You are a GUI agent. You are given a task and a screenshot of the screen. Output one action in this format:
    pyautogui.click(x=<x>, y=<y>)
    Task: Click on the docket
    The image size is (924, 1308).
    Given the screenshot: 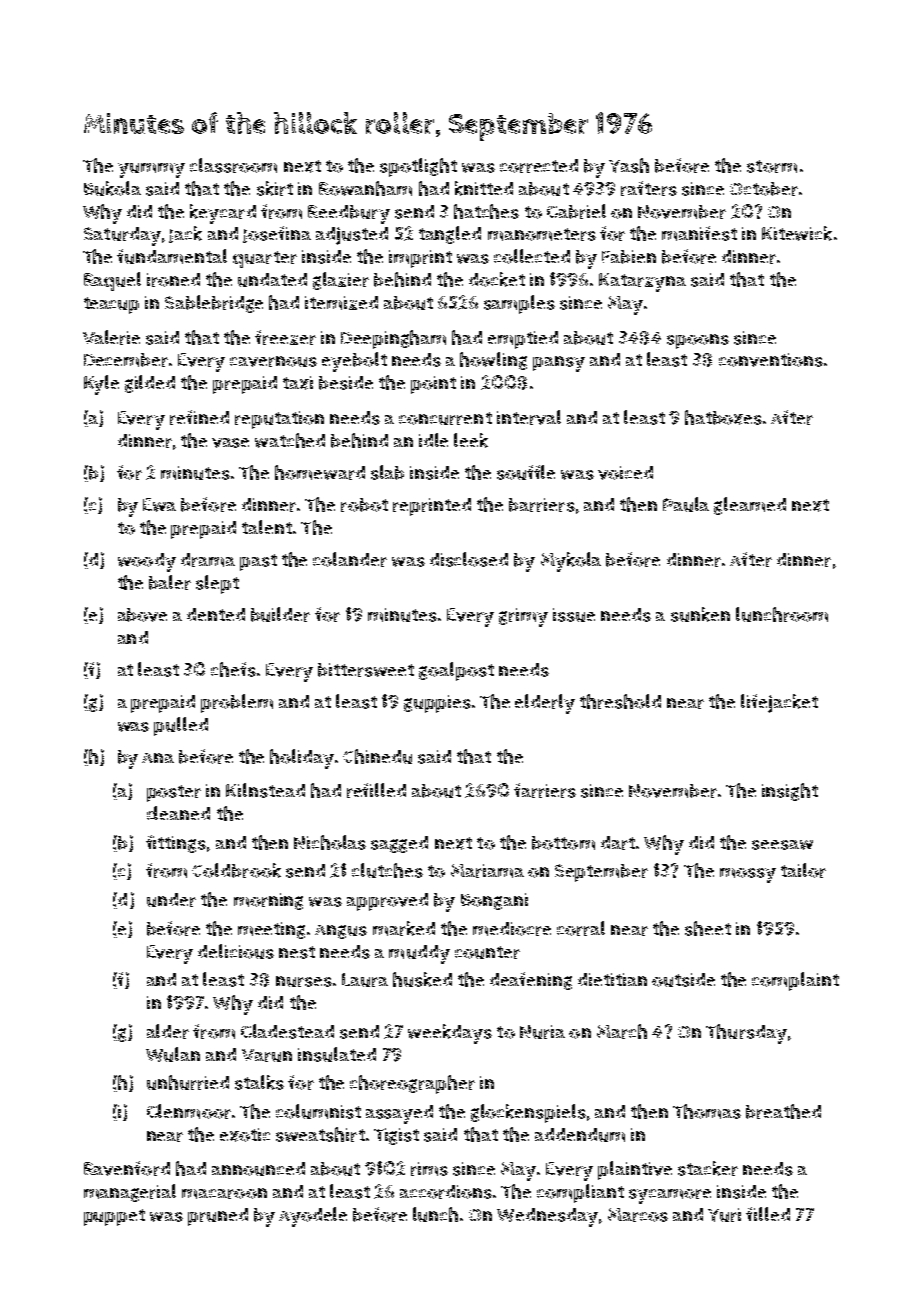 What is the action you would take?
    pyautogui.click(x=497, y=279)
